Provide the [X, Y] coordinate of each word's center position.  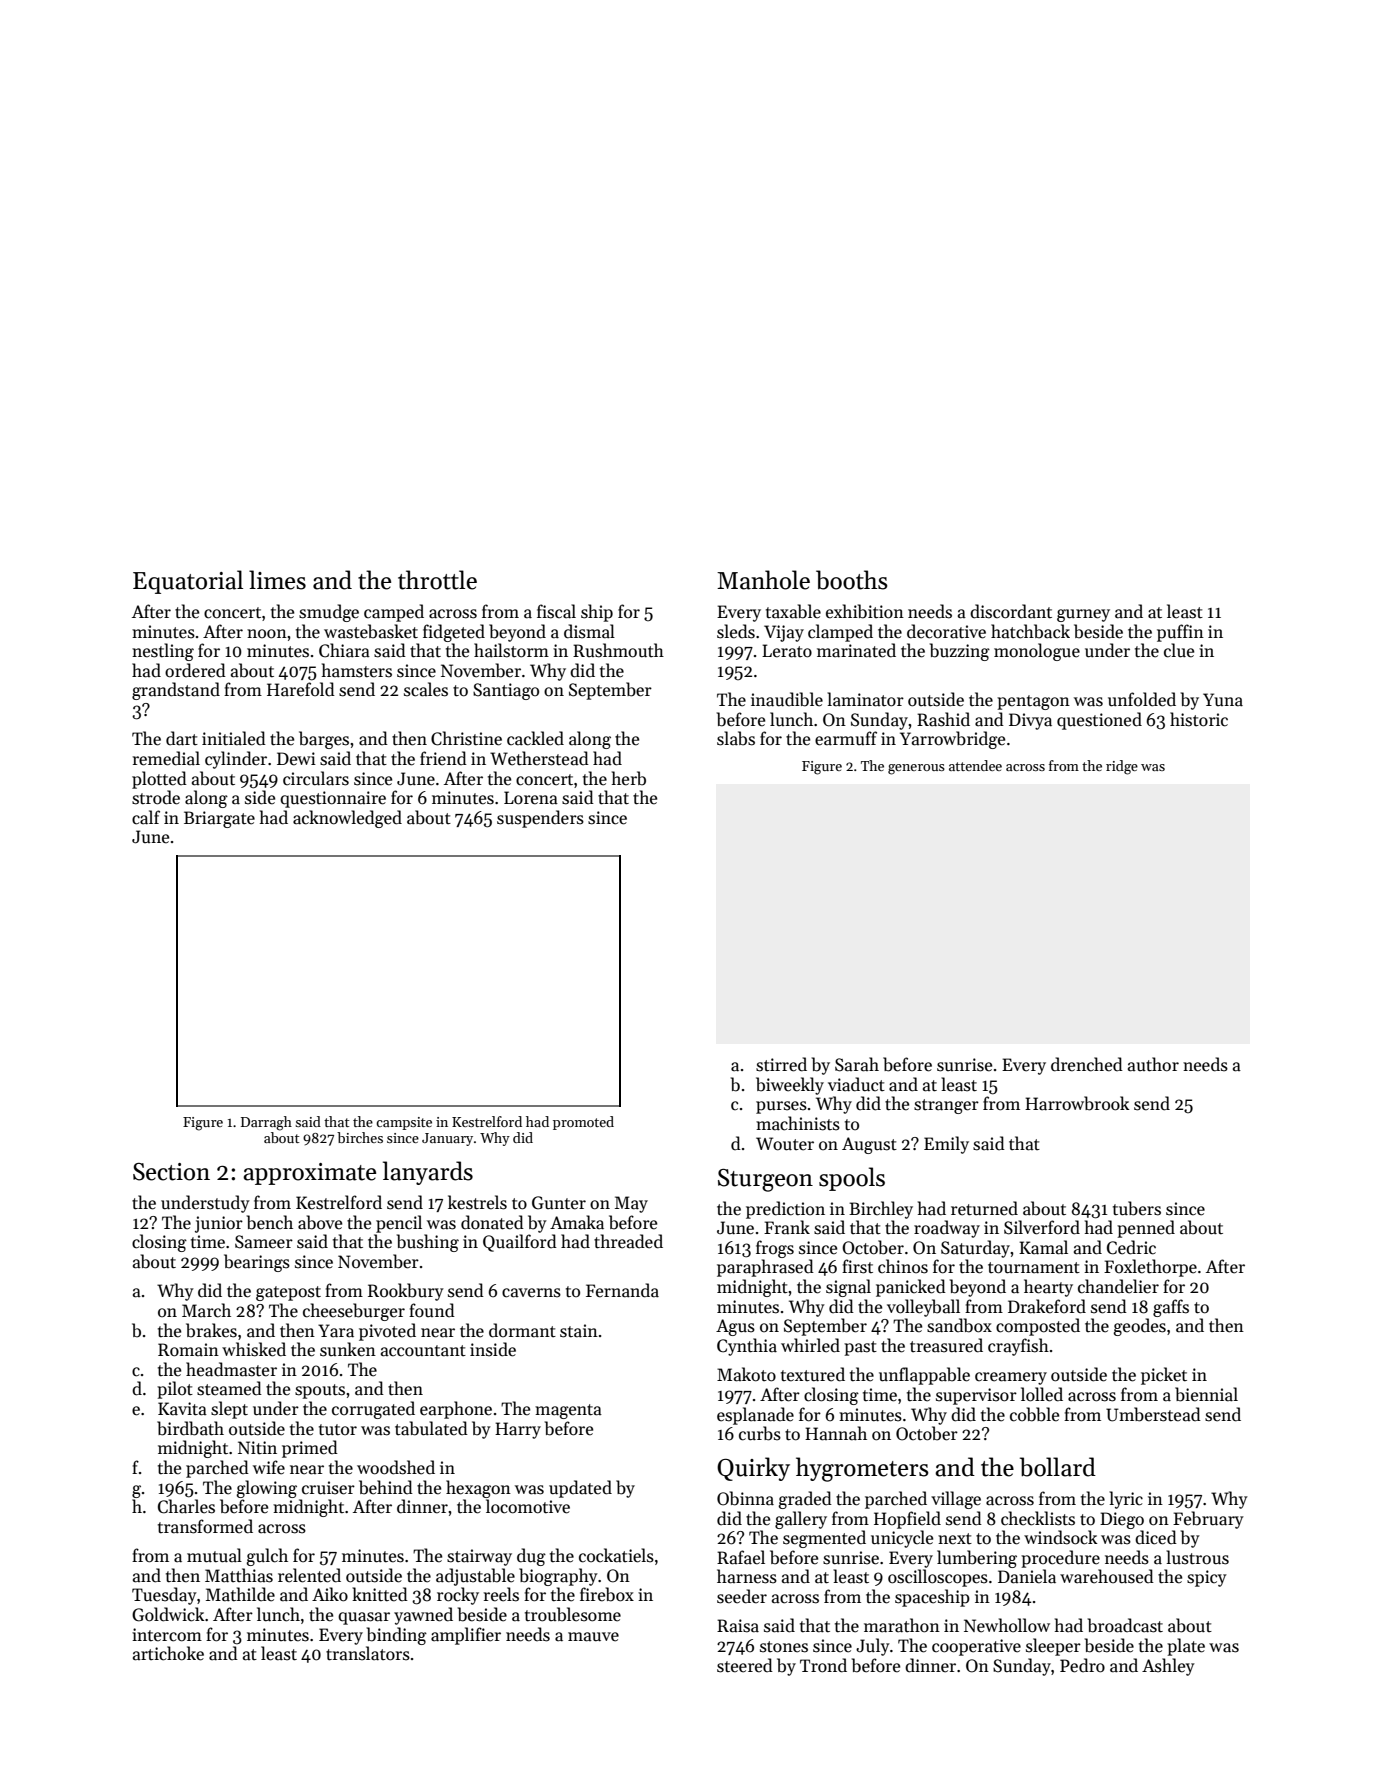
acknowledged [347, 819]
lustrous [1197, 1557]
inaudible [787, 699]
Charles [186, 1506]
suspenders [540, 819]
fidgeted [454, 633]
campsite [404, 1123]
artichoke [168, 1653]
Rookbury [406, 1292]
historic [1199, 719]
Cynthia [747, 1347]
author [1153, 1064]
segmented [824, 1539]
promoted [583, 1123]
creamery [1011, 1378]
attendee [975, 765]
